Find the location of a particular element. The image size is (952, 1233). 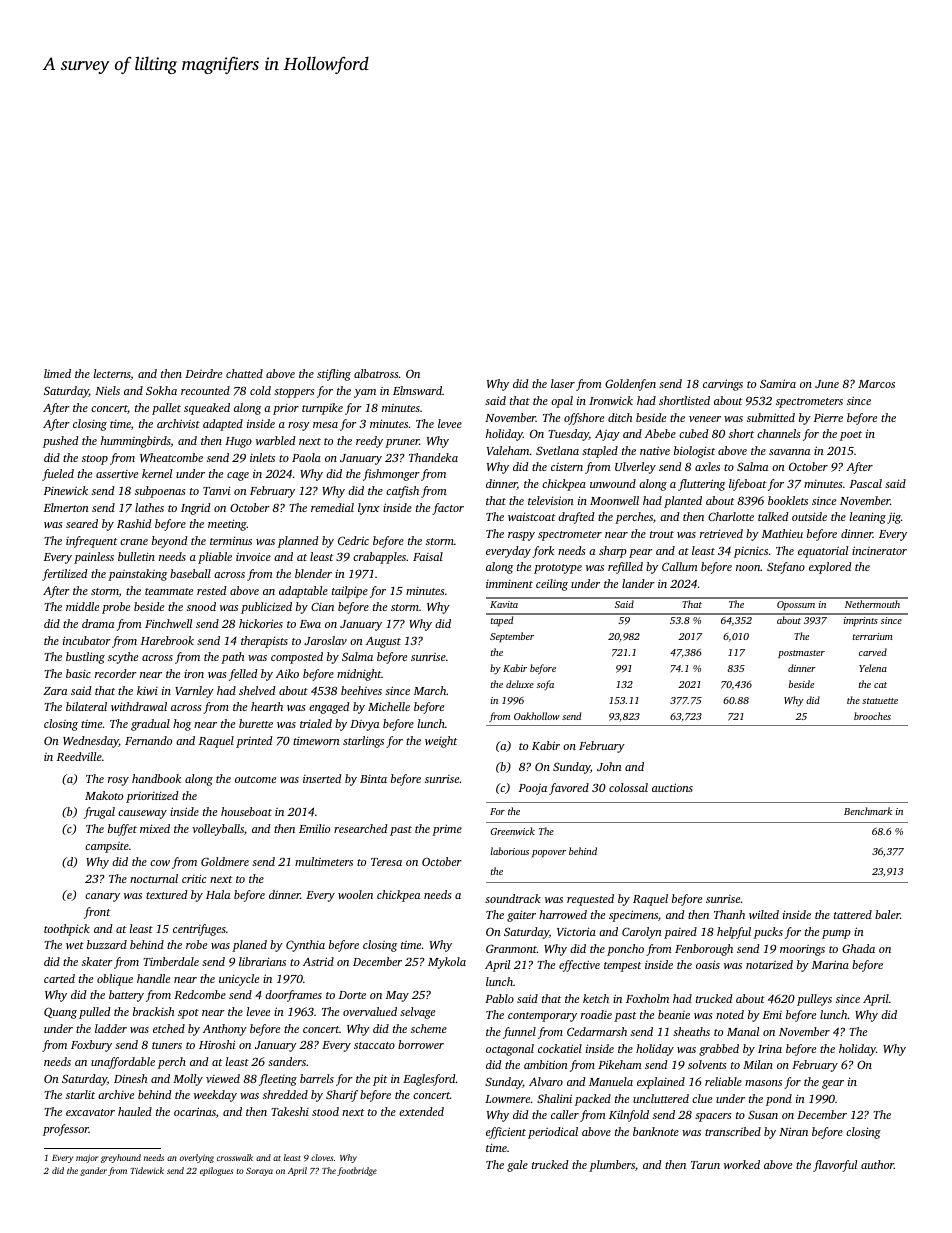

lecterns is located at coordinates (112, 374).
